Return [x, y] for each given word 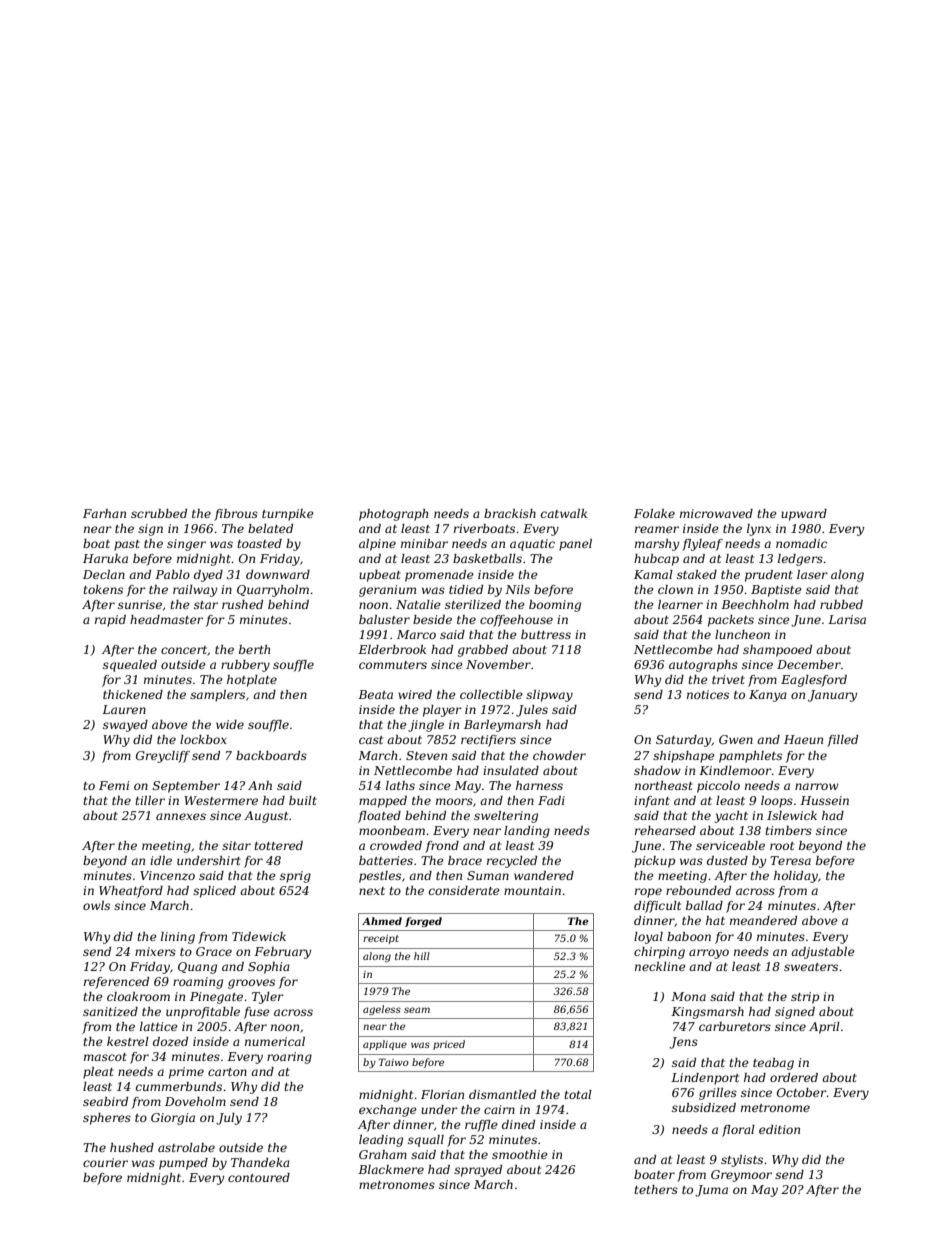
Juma [711, 1191]
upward [804, 515]
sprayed [478, 1171]
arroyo [709, 954]
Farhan [104, 513]
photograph [393, 515]
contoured [259, 1177]
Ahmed [382, 921]
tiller [150, 800]
